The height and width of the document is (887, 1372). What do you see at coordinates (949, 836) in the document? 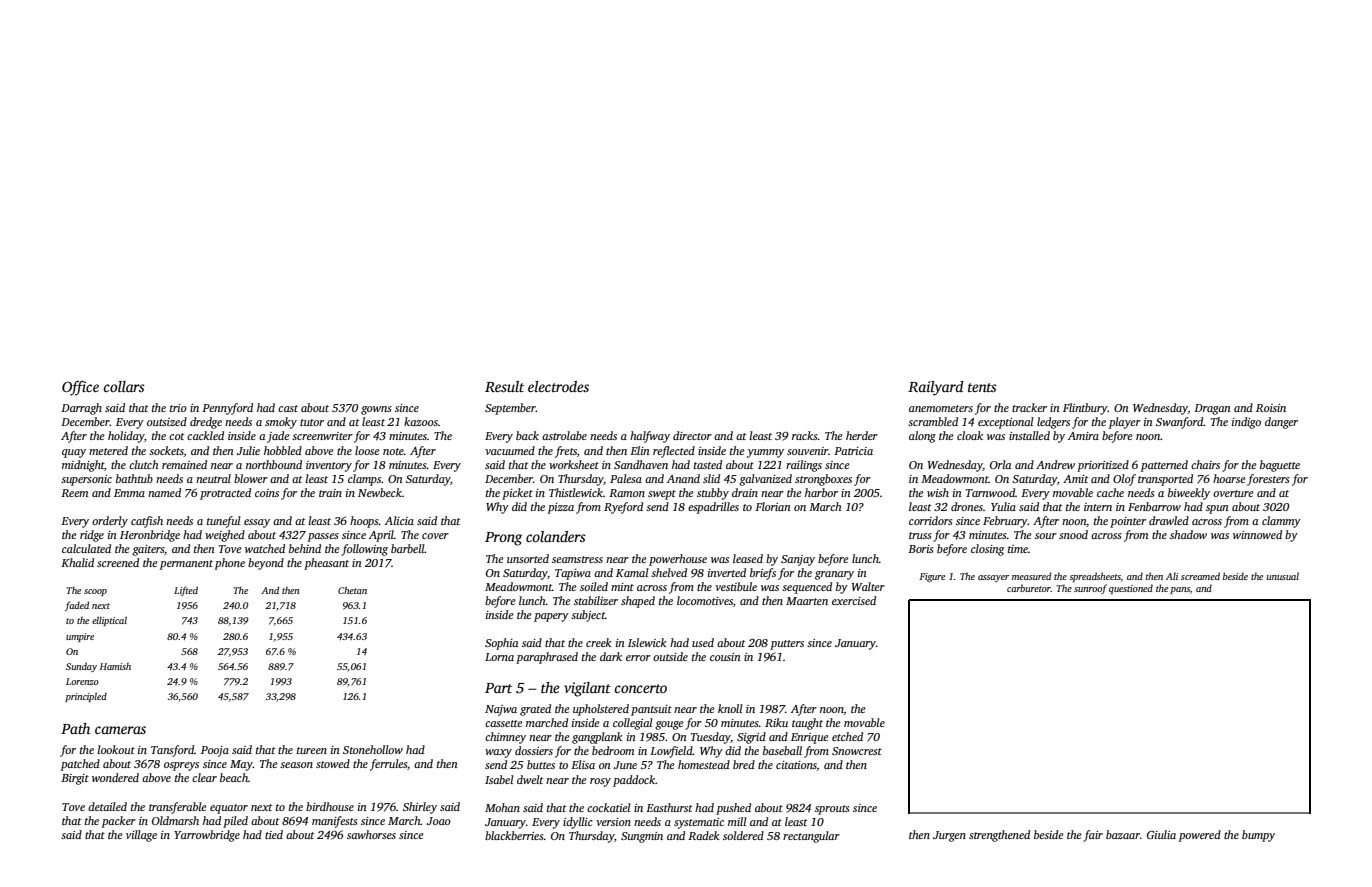
I see `Jurgen` at bounding box center [949, 836].
